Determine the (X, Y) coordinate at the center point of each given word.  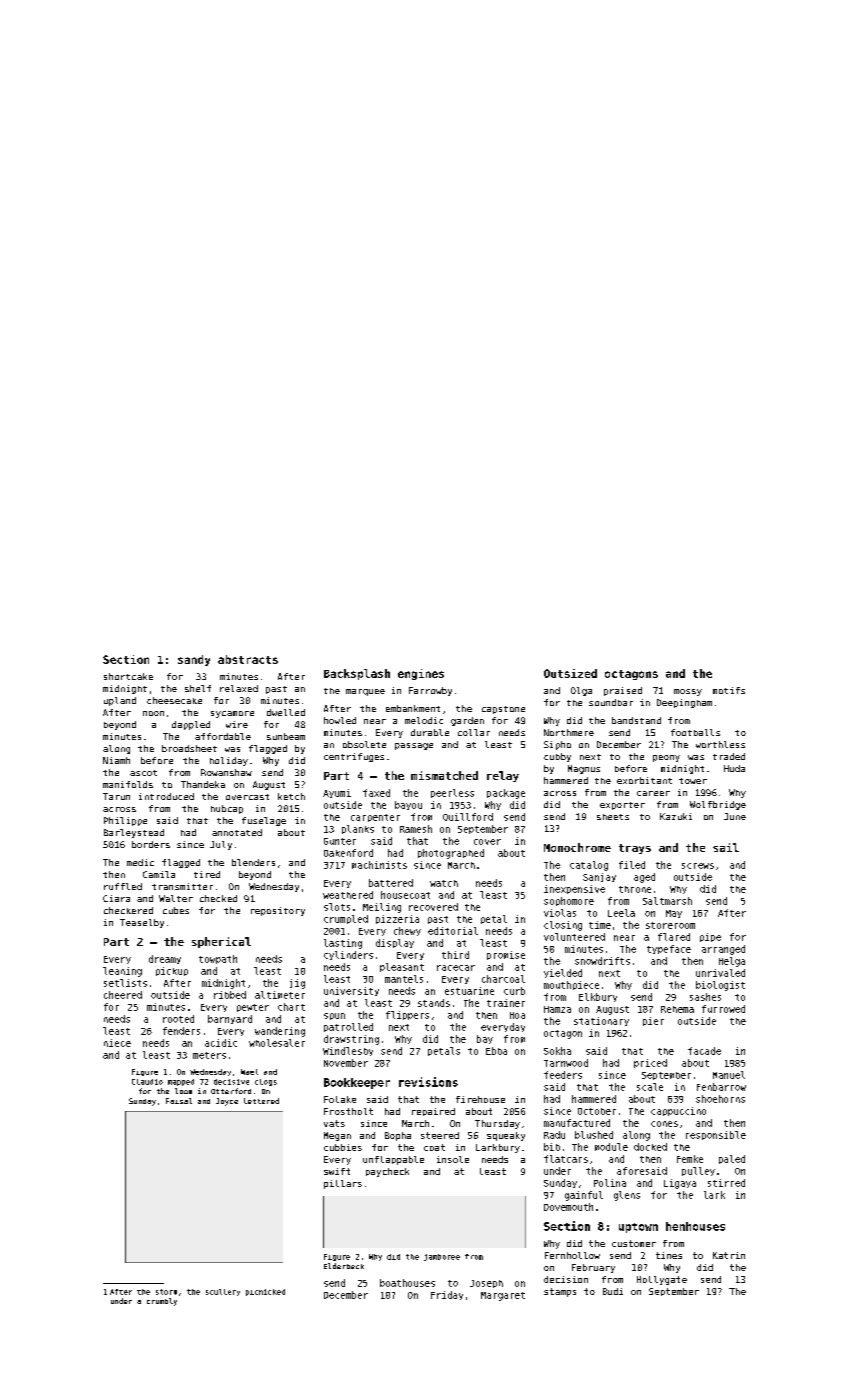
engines (421, 674)
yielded (563, 973)
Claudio (147, 1082)
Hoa (517, 1015)
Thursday (497, 1124)
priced (650, 1063)
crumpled (346, 919)
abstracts (248, 659)
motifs (729, 690)
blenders (253, 862)
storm (166, 1292)
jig (297, 984)
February (593, 1268)
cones (664, 1124)
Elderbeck (344, 1266)
